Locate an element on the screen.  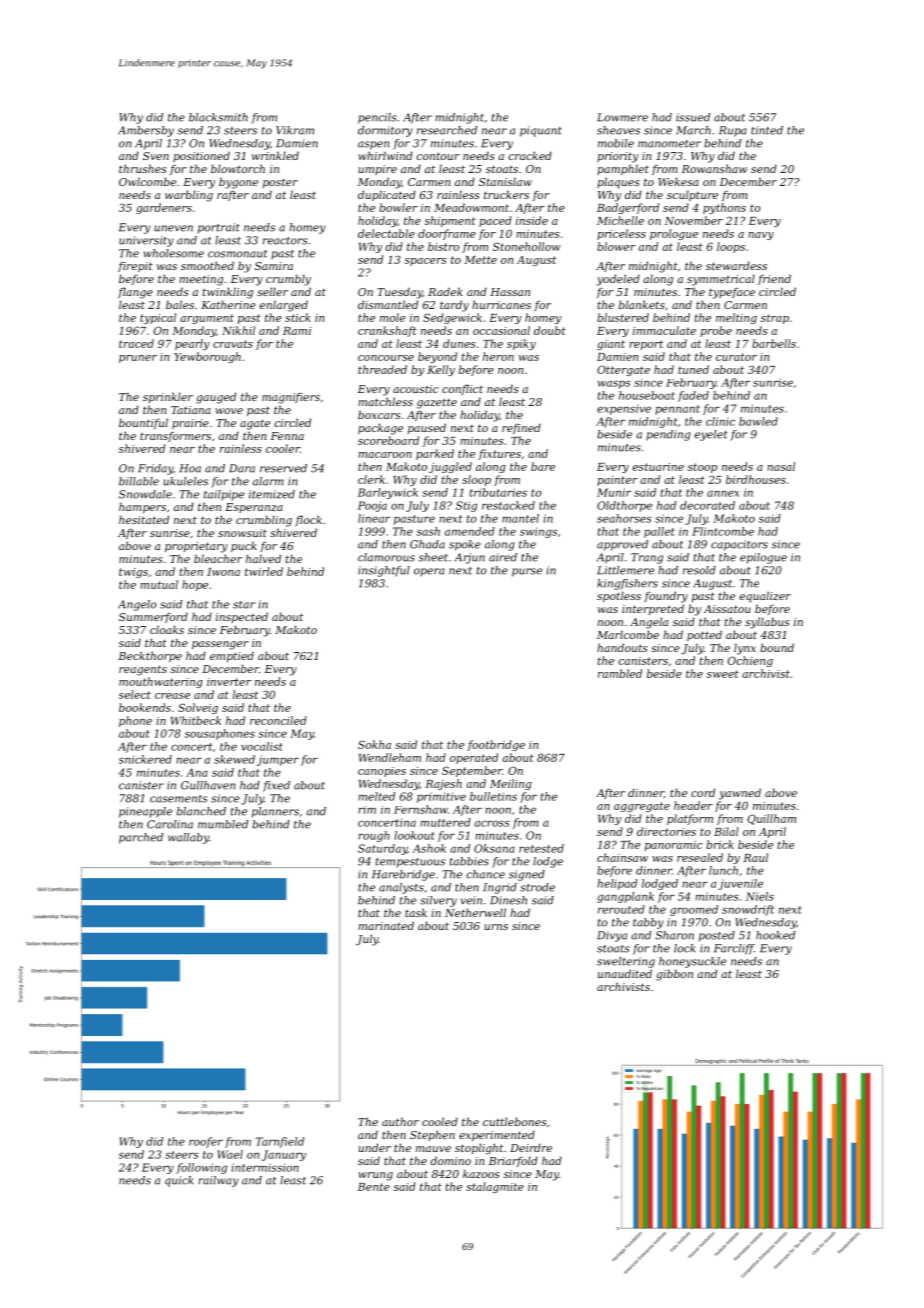
honeysuckle is located at coordinates (692, 962).
